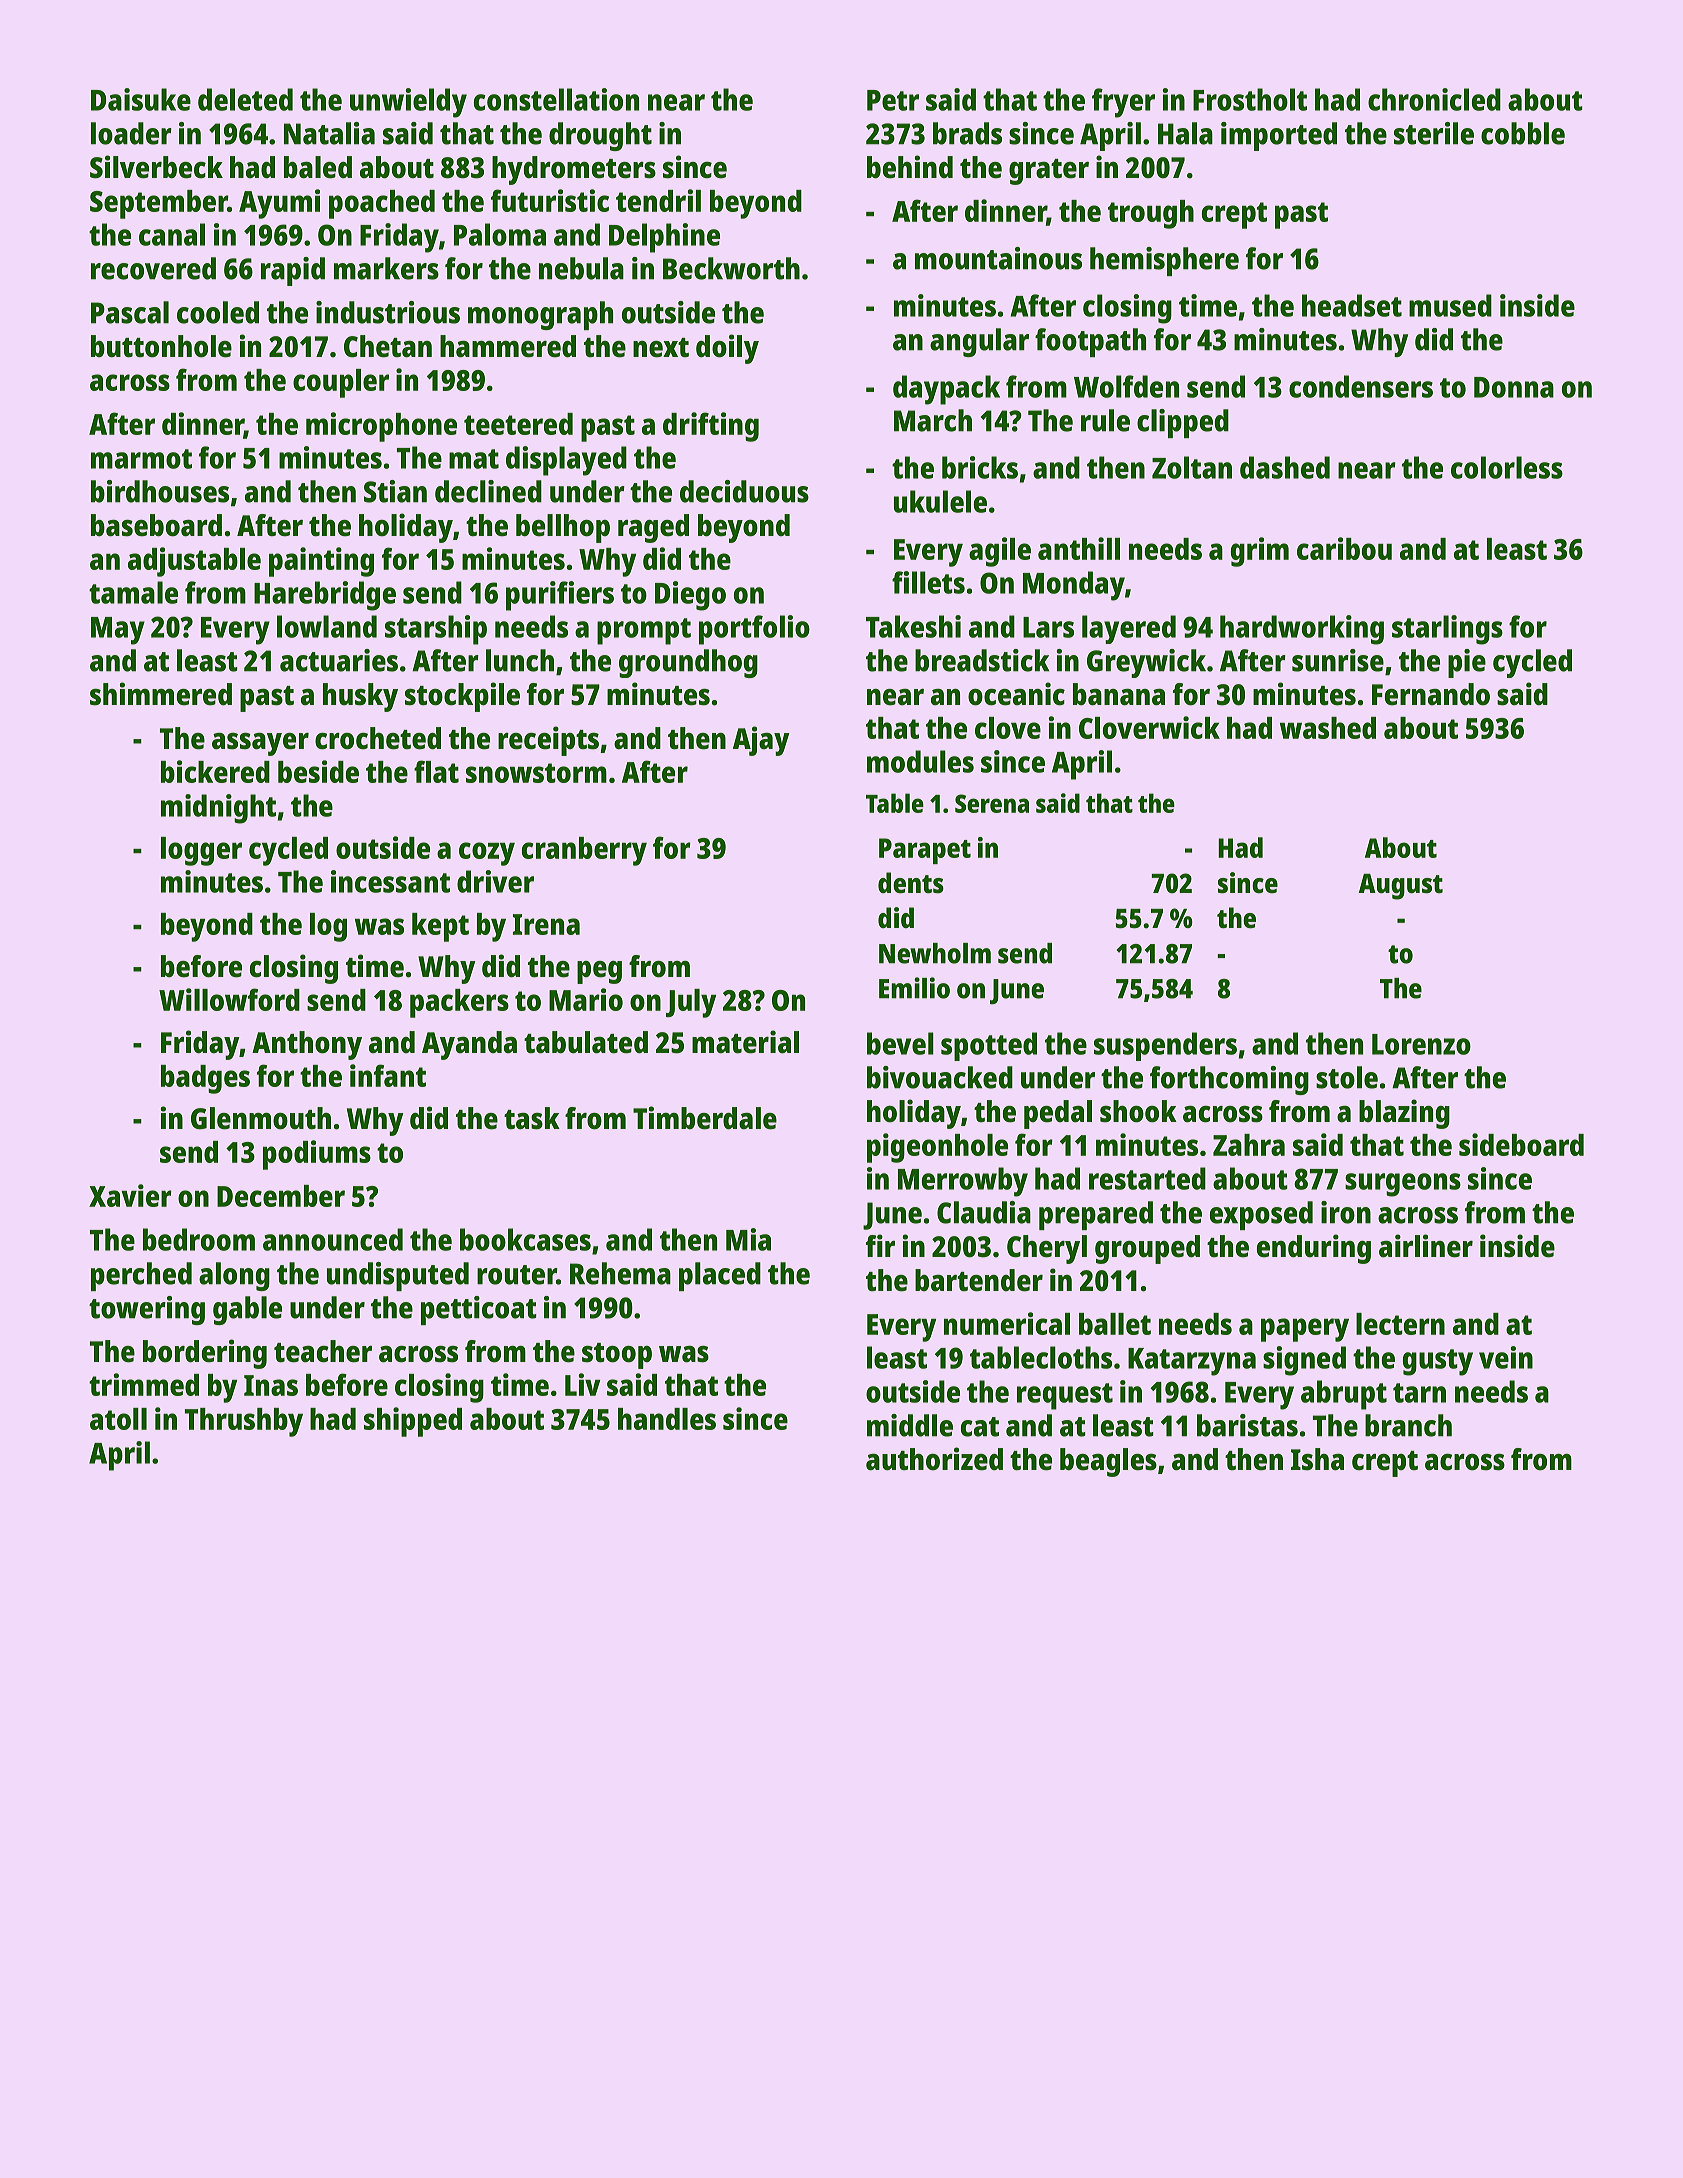  What do you see at coordinates (1250, 99) in the screenshot?
I see `Frostholt` at bounding box center [1250, 99].
